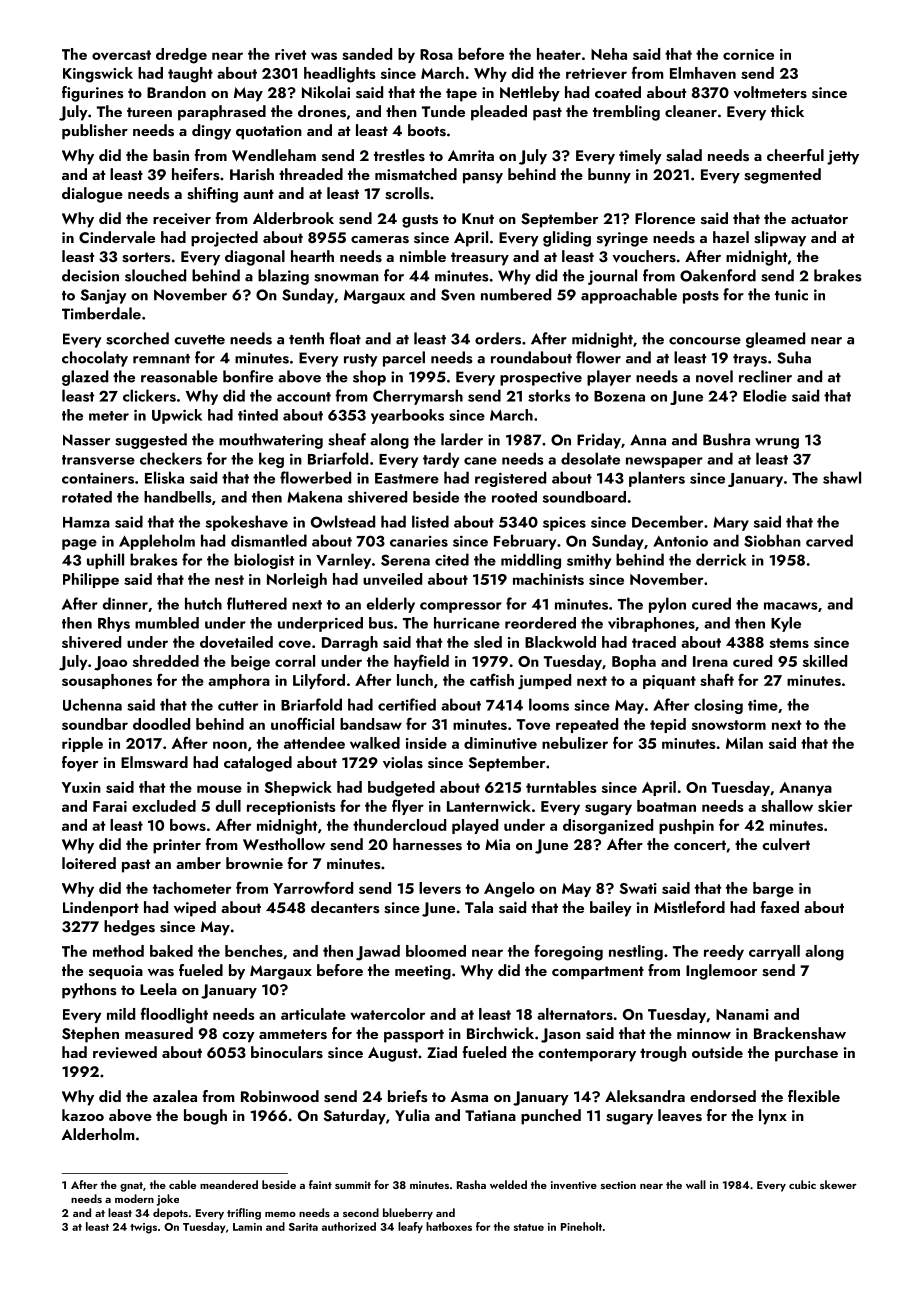 This document has height=1308, width=924. Describe the element at coordinates (98, 1134) in the document. I see `Alderholm` at that location.
